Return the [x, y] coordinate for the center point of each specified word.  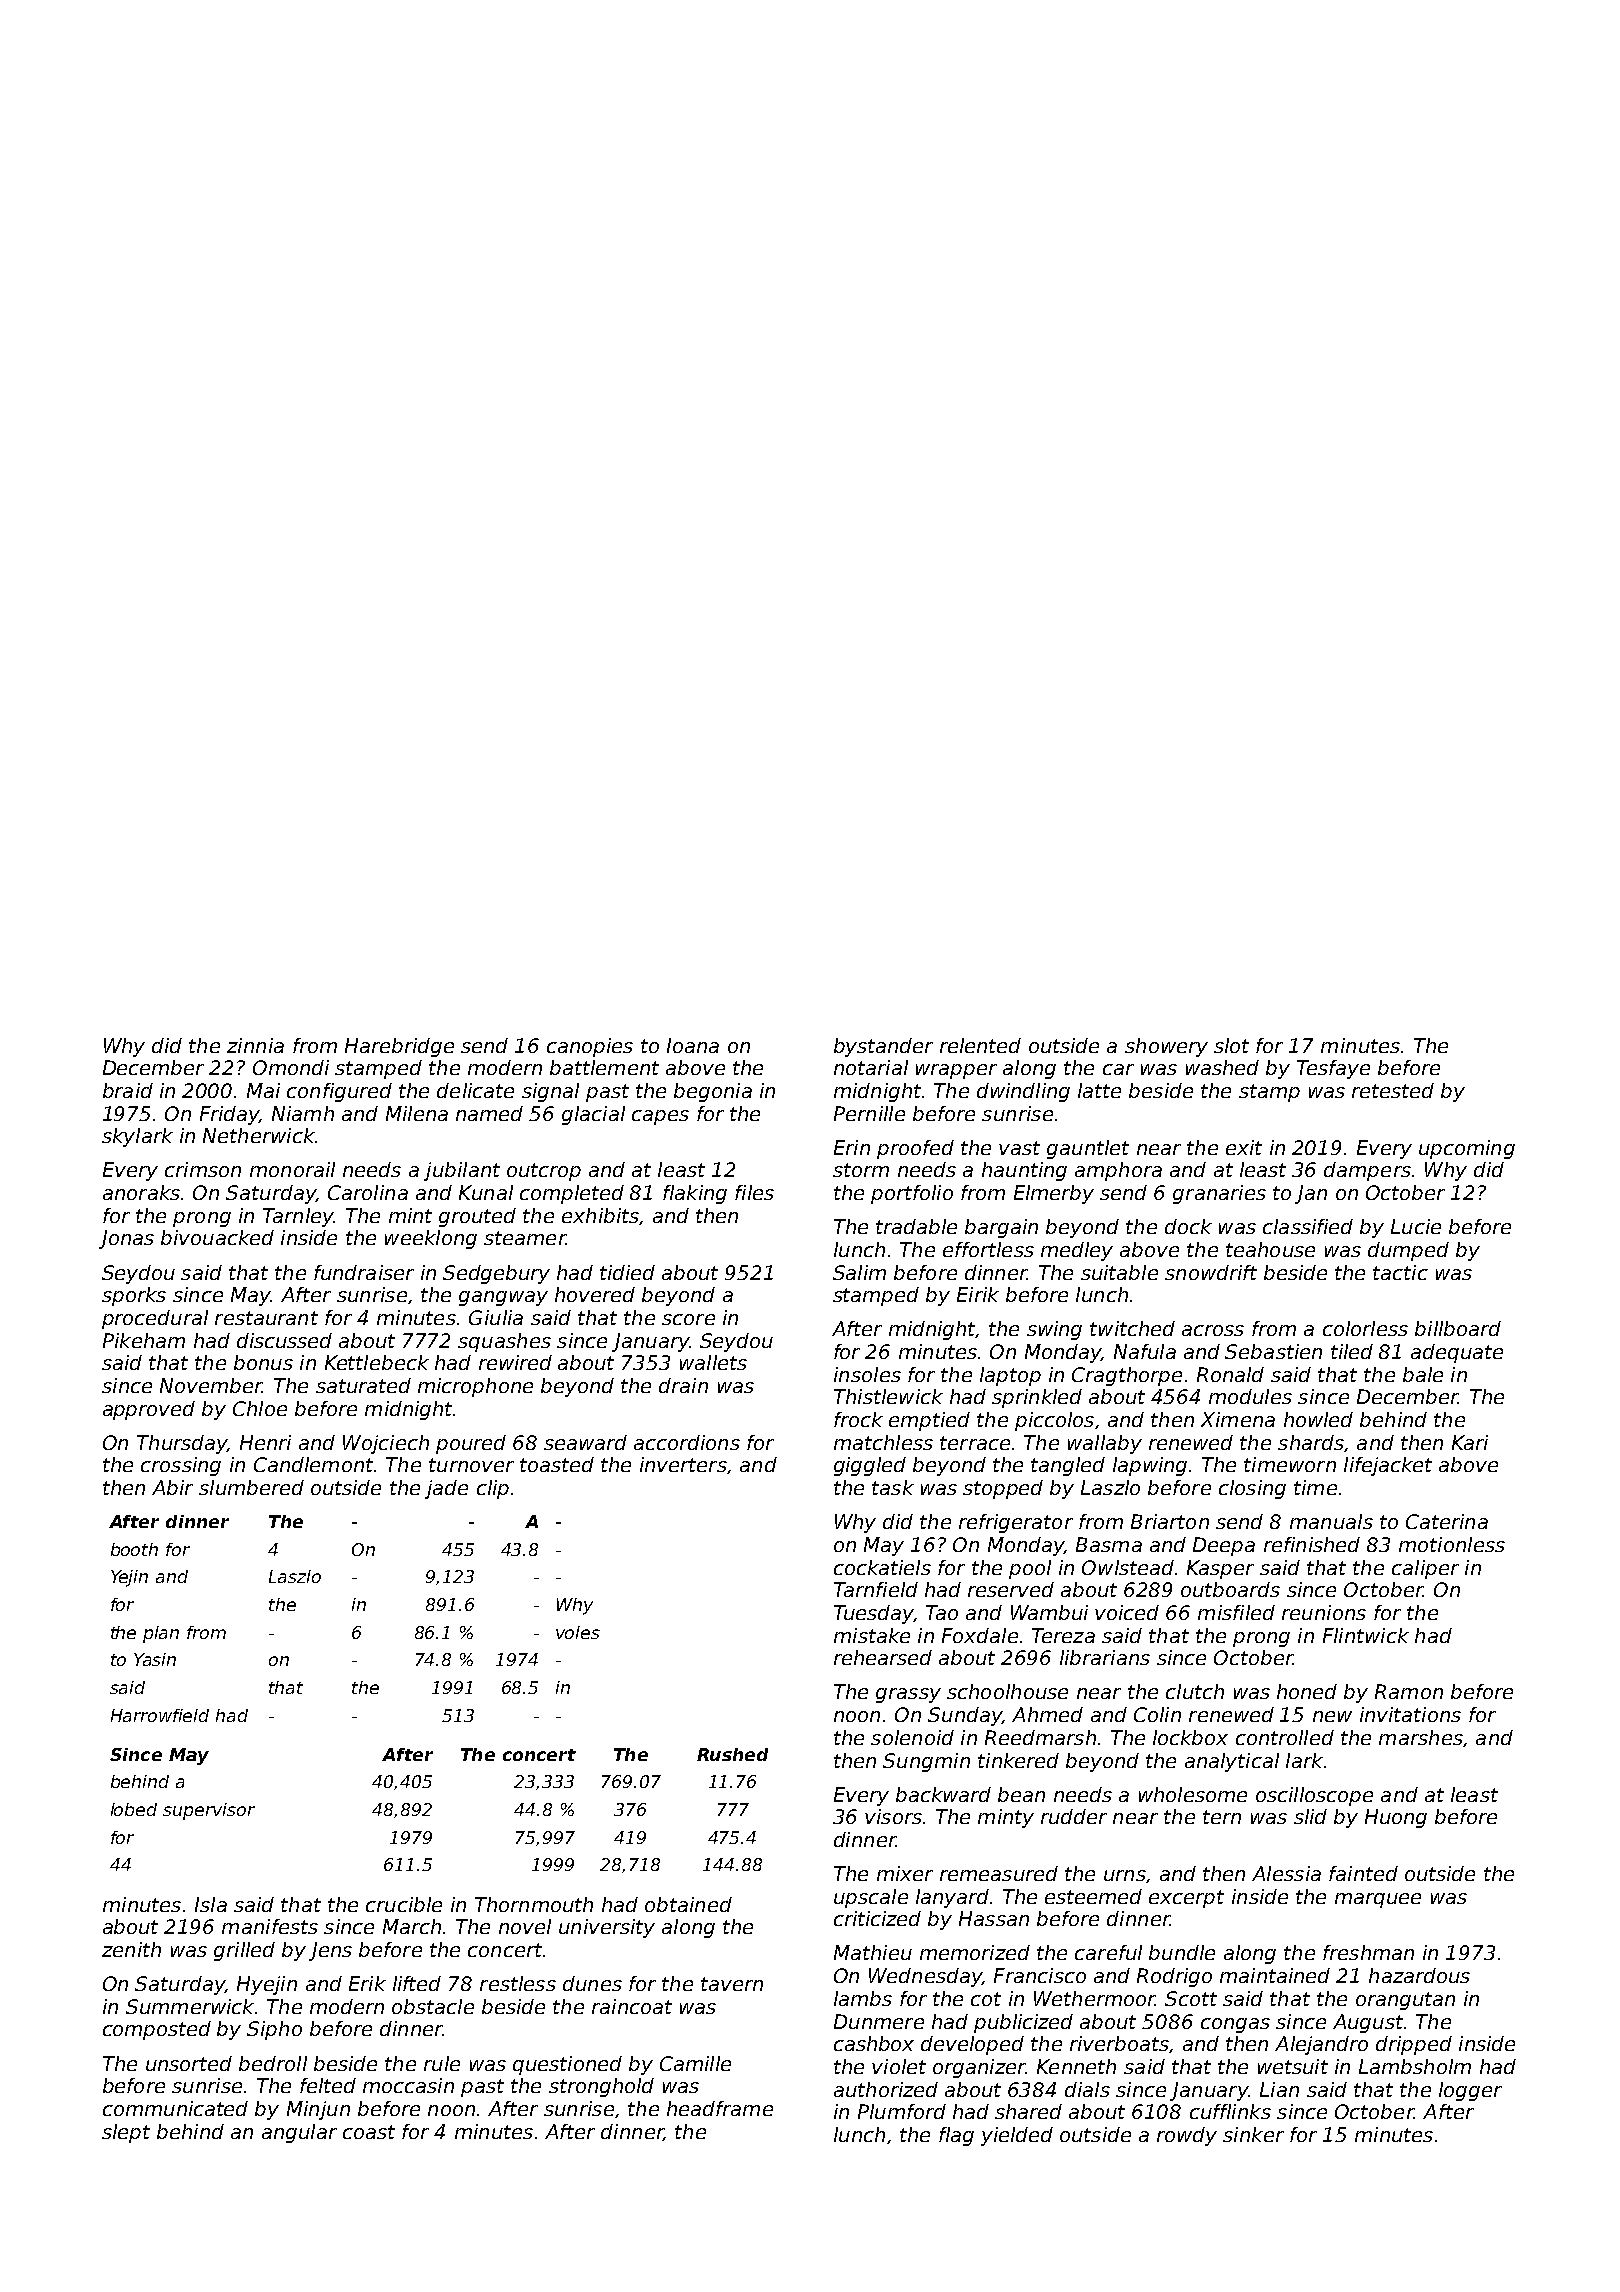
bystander [883, 1047]
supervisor [209, 1811]
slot [1231, 1045]
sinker [1253, 2134]
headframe [720, 2108]
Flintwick [1366, 1635]
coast [369, 2132]
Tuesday [873, 1614]
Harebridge [399, 1047]
